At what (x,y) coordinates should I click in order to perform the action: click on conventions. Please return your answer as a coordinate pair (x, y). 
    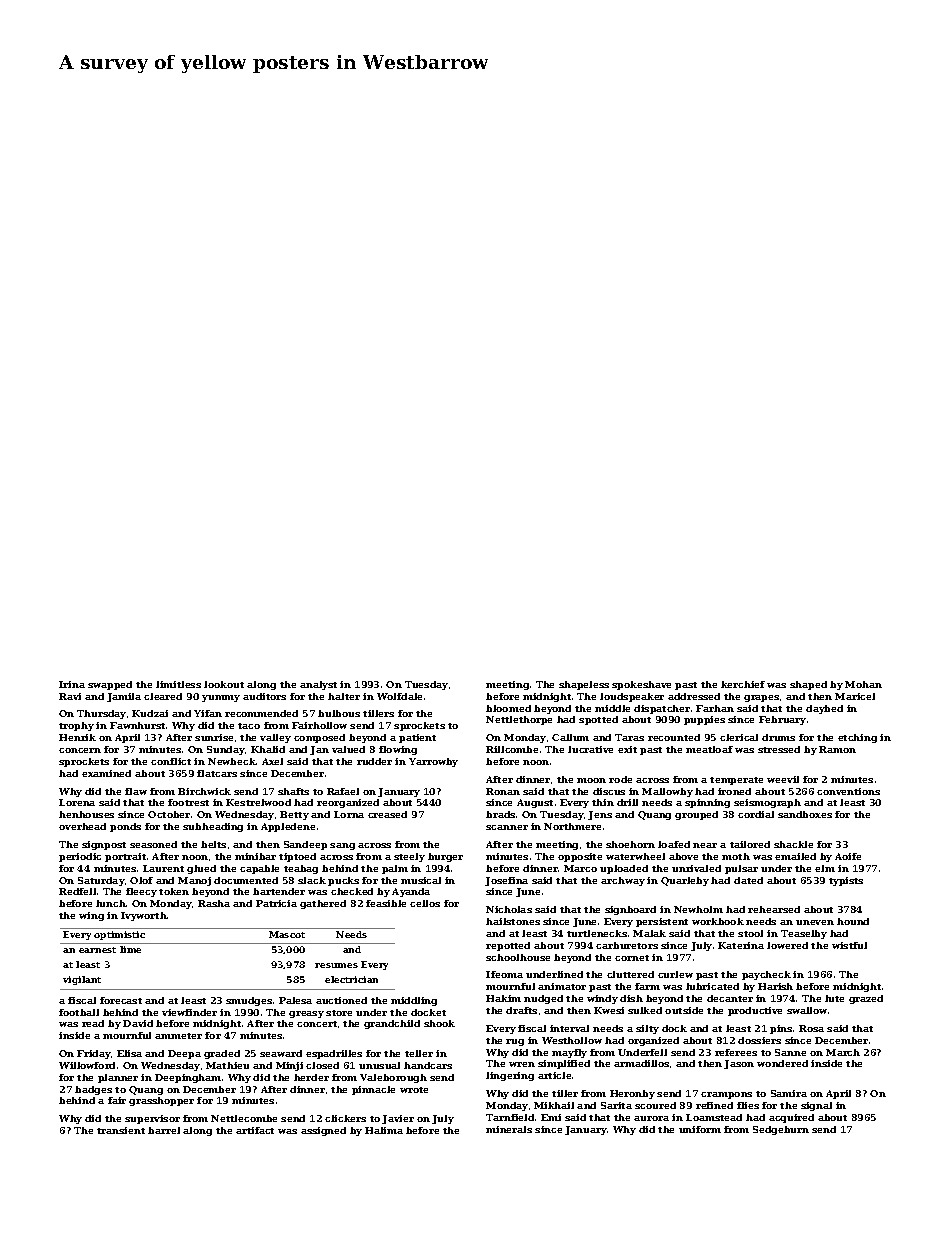
    Looking at the image, I should click on (848, 791).
